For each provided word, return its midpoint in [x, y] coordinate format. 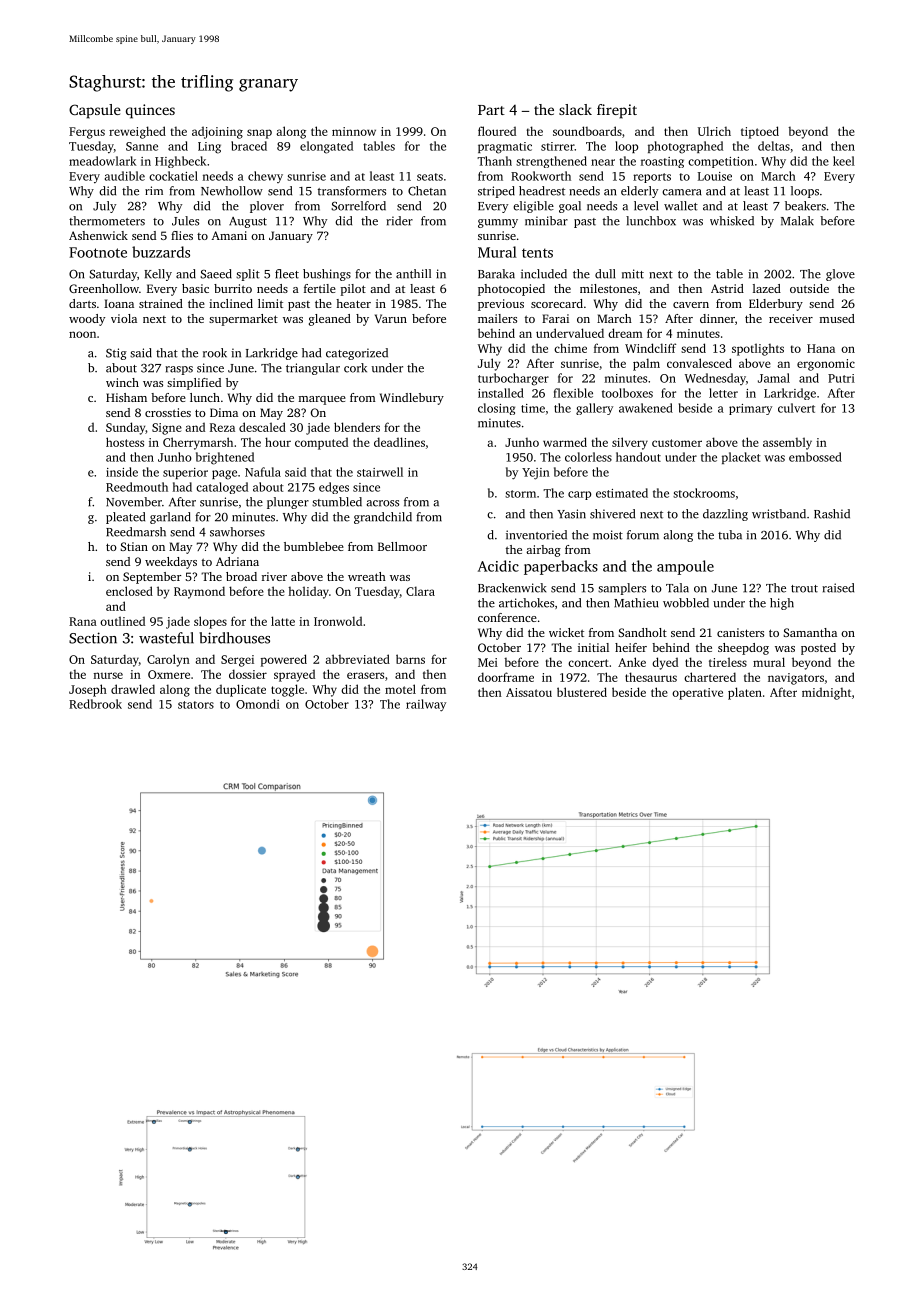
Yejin [536, 474]
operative [697, 694]
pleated [125, 518]
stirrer [557, 146]
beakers [805, 206]
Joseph [88, 690]
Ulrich [714, 131]
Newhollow [232, 191]
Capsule [95, 111]
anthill [413, 274]
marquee [322, 400]
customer [677, 443]
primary [750, 409]
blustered [582, 692]
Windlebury [412, 399]
